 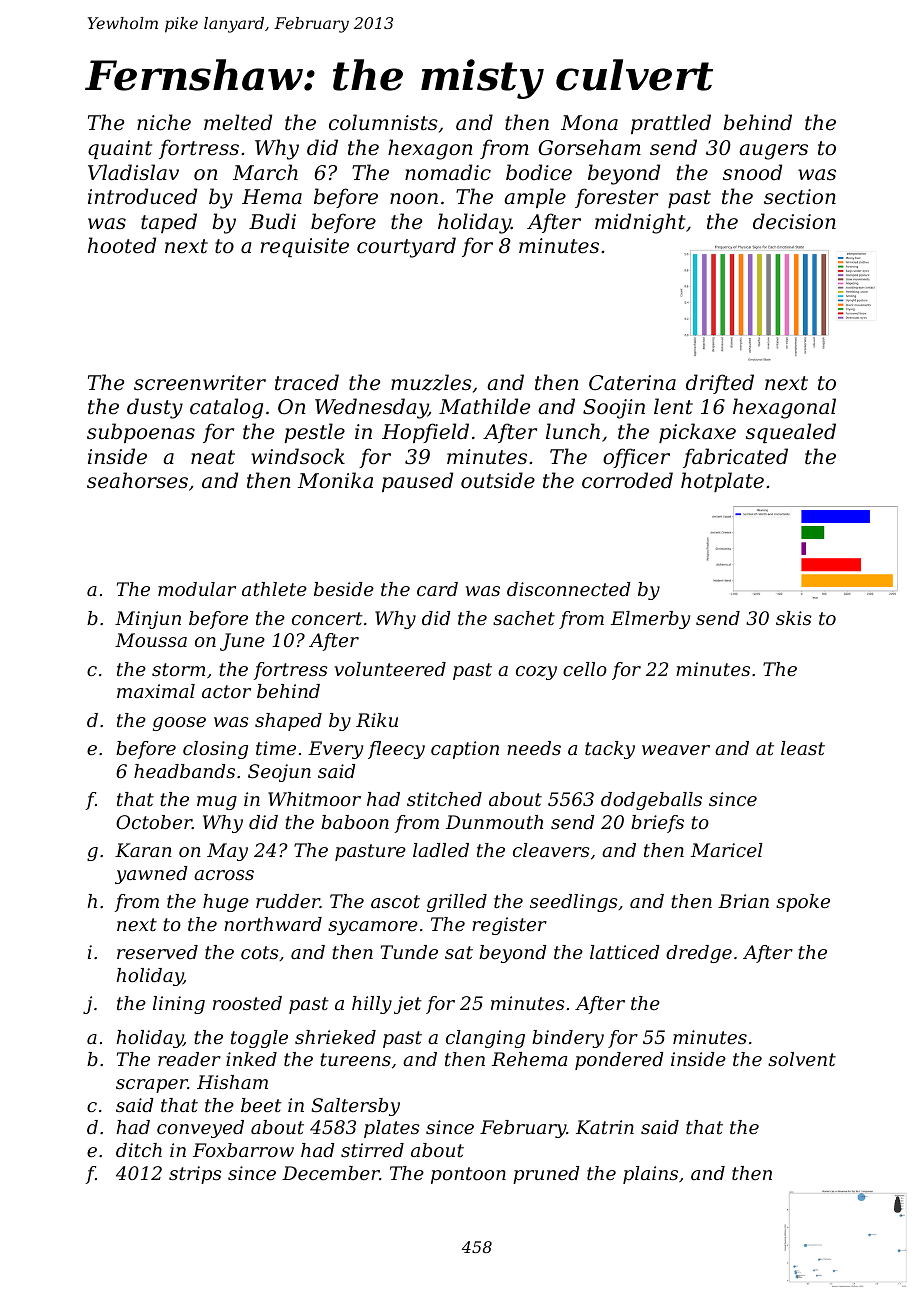 I want to click on prattled, so click(x=671, y=124).
